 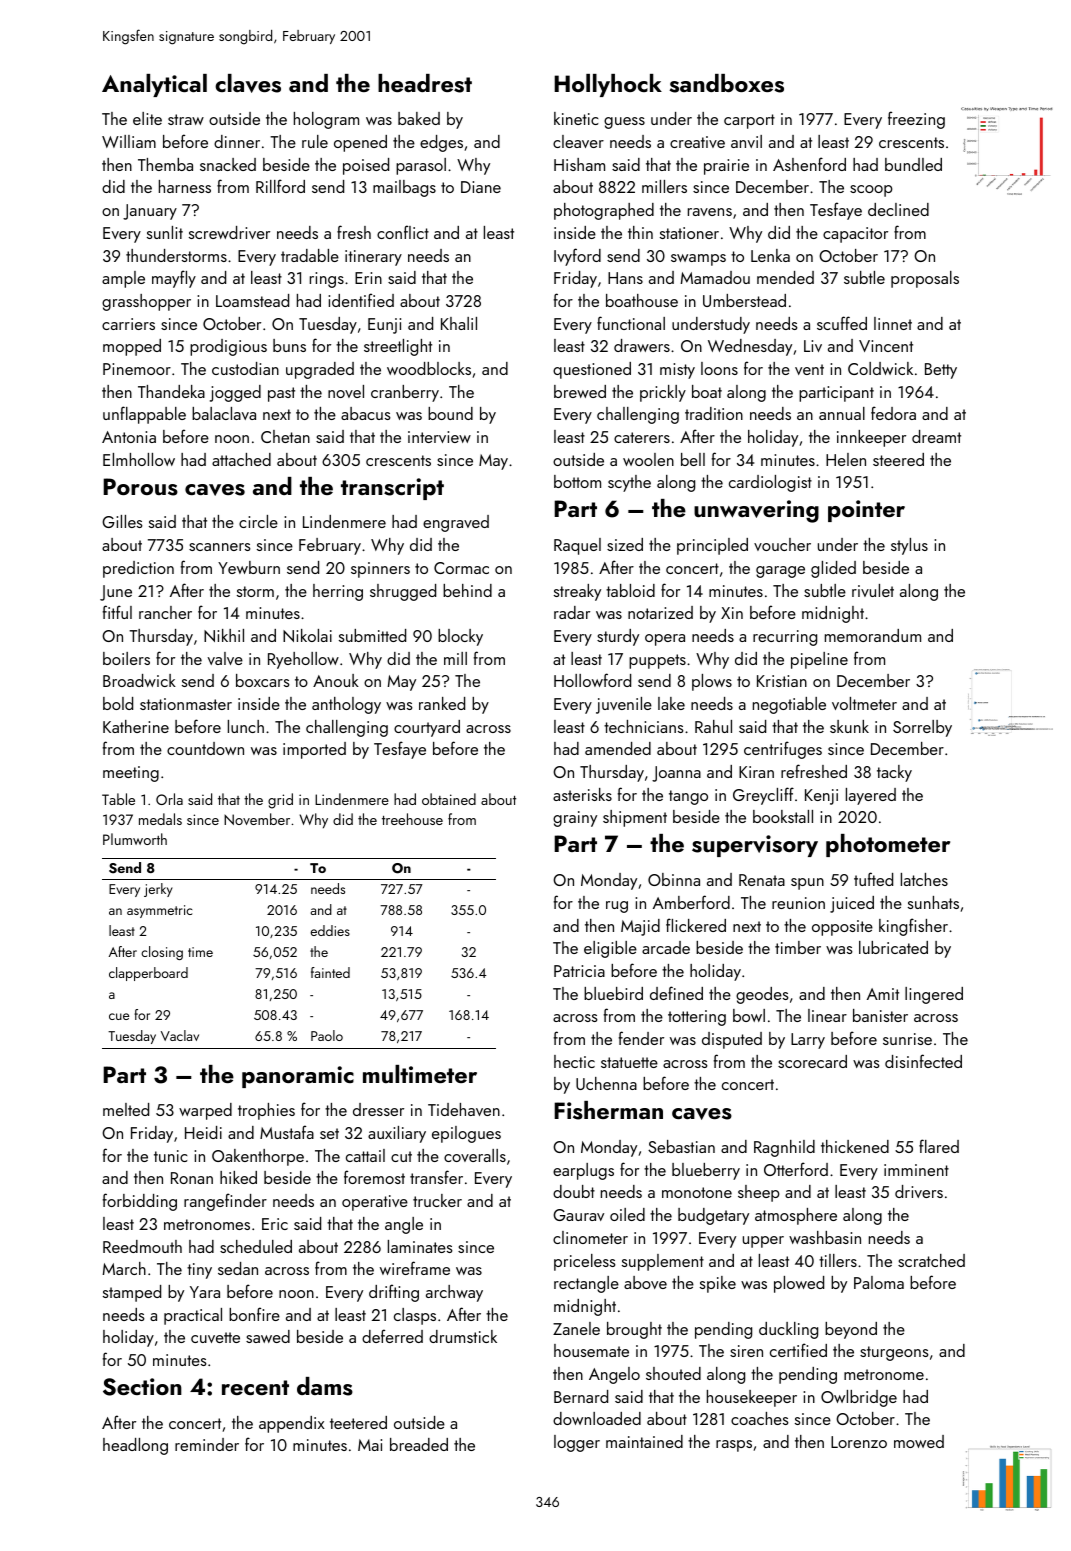 I want to click on baked, so click(x=419, y=118).
